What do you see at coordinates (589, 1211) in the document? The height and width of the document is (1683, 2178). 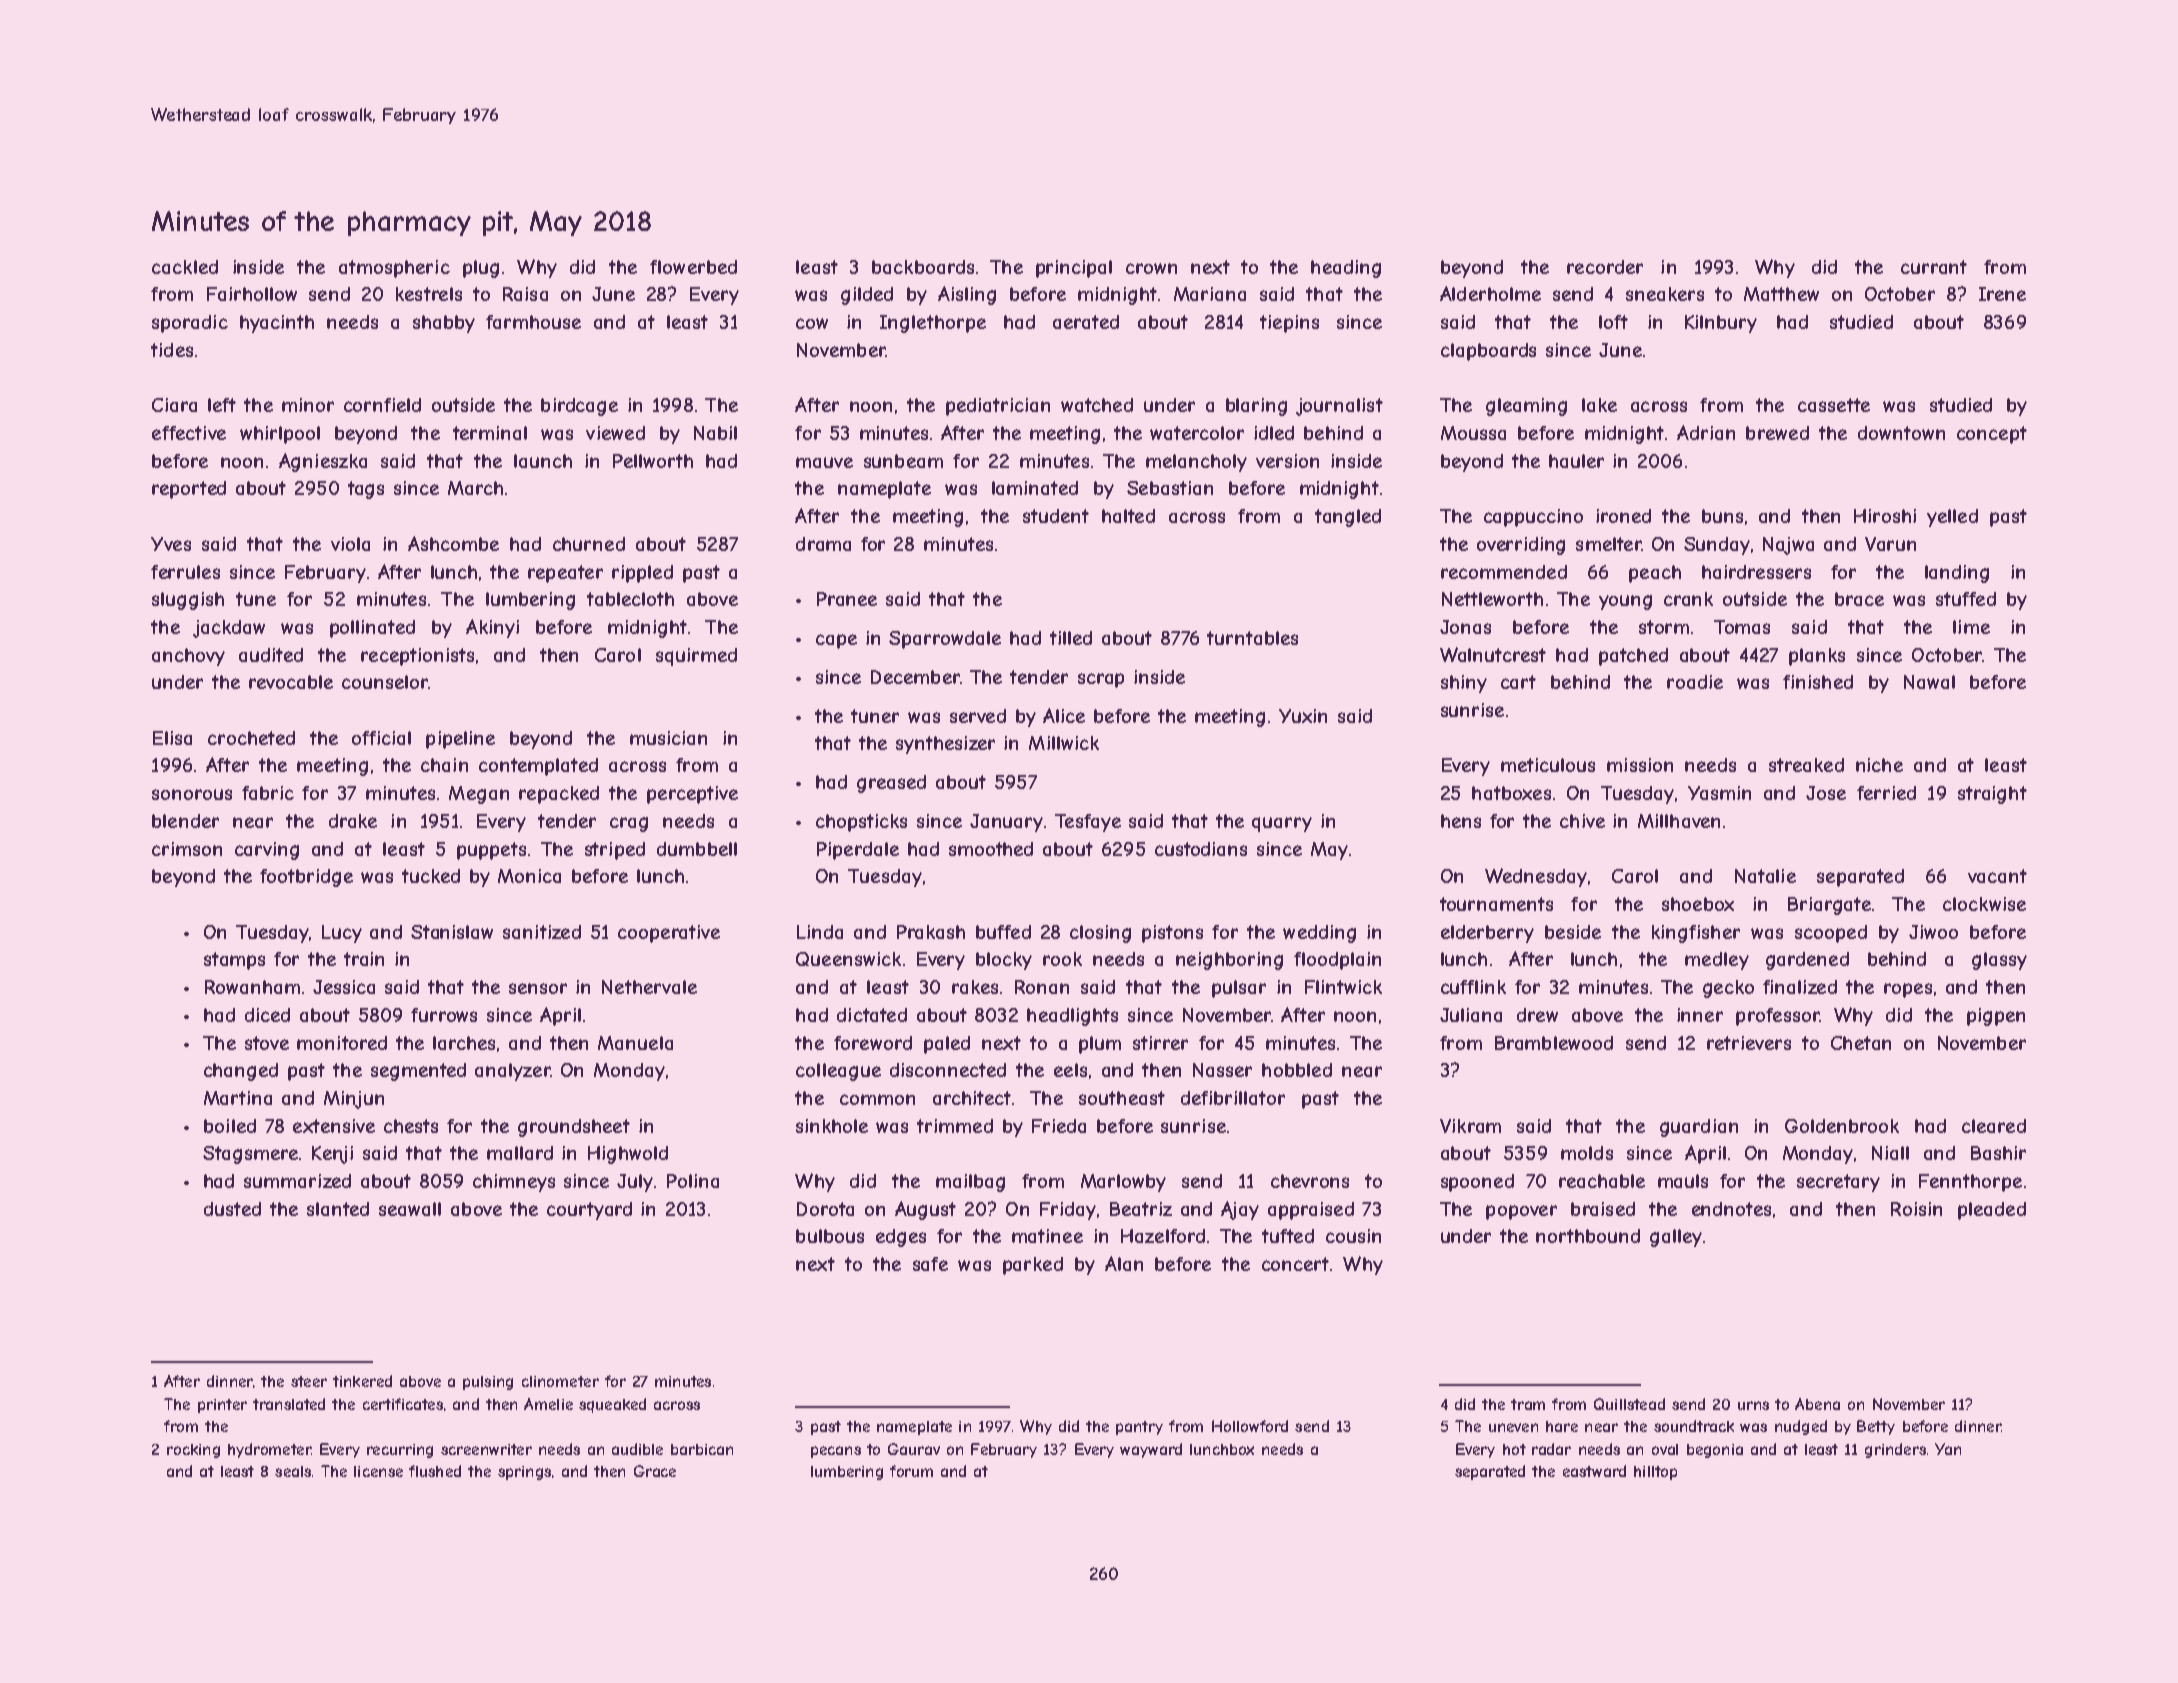 I see `courtyard` at bounding box center [589, 1211].
